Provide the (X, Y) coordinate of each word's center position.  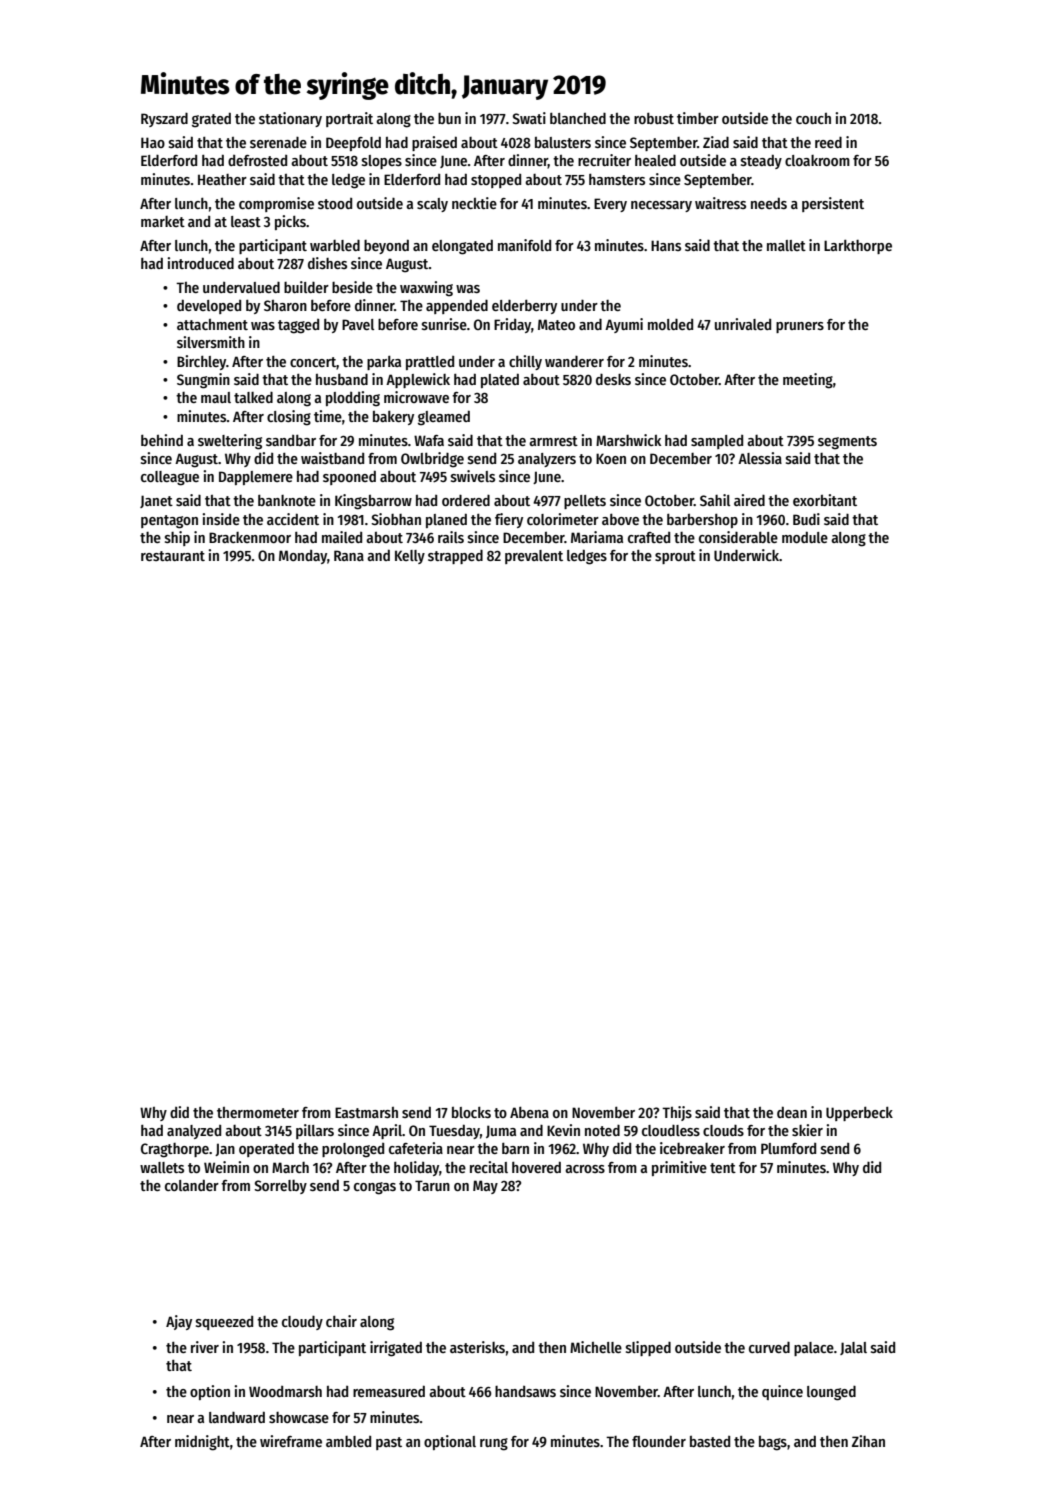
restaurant (173, 556)
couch (813, 118)
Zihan (868, 1441)
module (805, 537)
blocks (471, 1112)
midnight (202, 1443)
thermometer (258, 1112)
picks (290, 222)
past (389, 1443)
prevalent (534, 557)
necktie (474, 203)
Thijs (677, 1113)
